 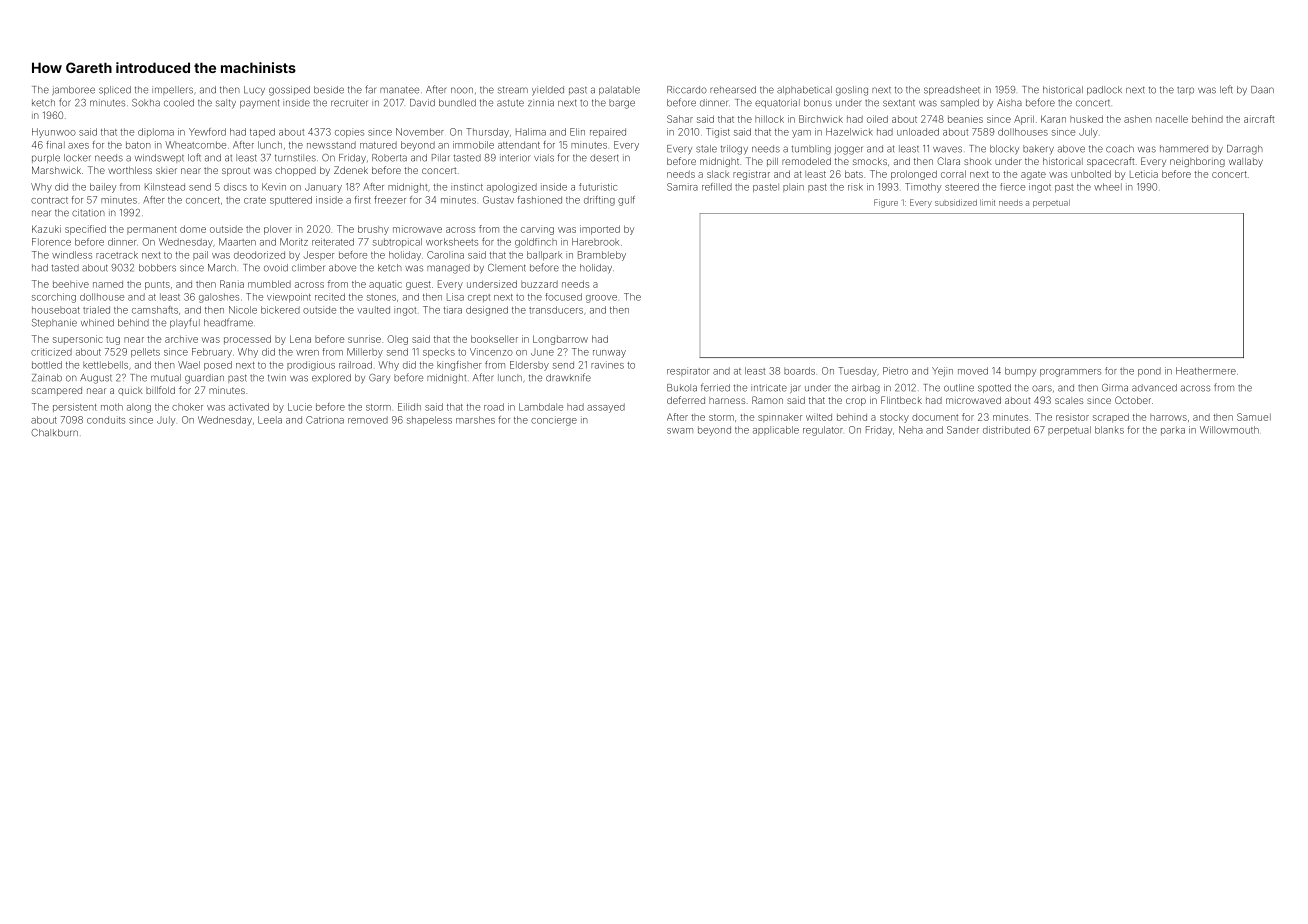 What do you see at coordinates (680, 431) in the document?
I see `swam` at bounding box center [680, 431].
